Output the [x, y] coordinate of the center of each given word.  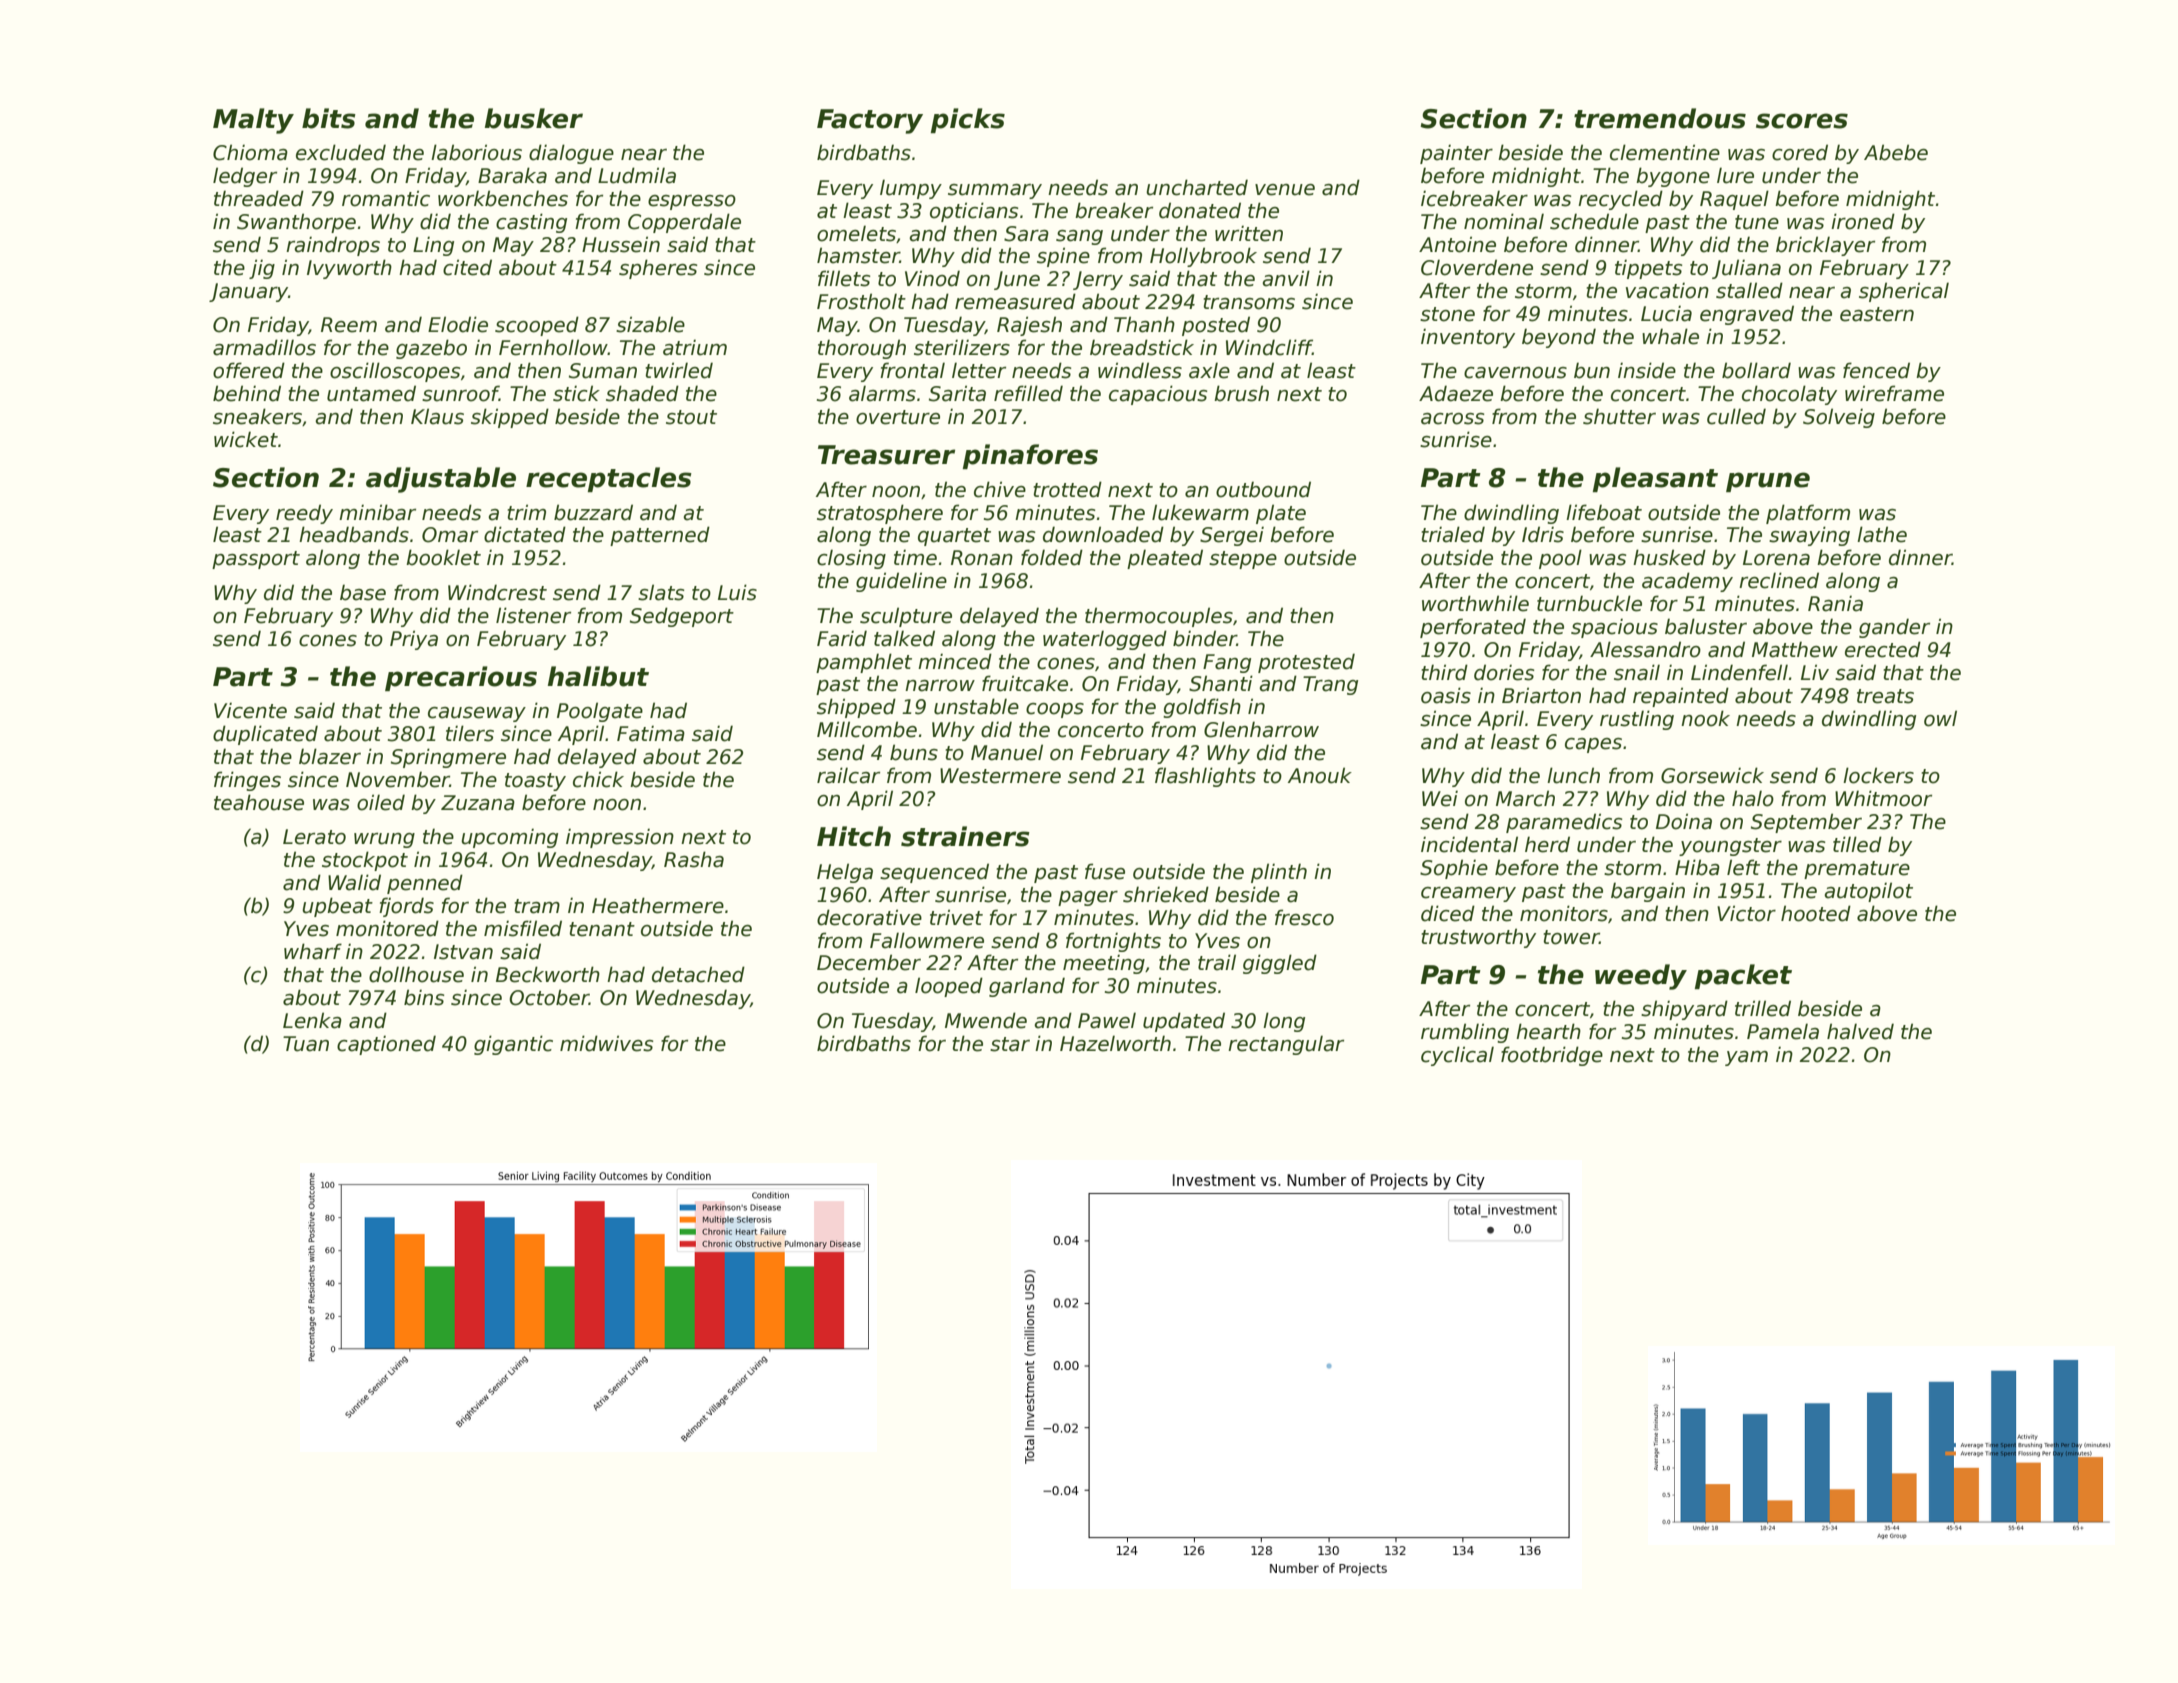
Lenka [312, 1020]
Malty [253, 121]
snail [1637, 672]
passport [256, 560]
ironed [1863, 221]
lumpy [911, 189]
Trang [1330, 685]
